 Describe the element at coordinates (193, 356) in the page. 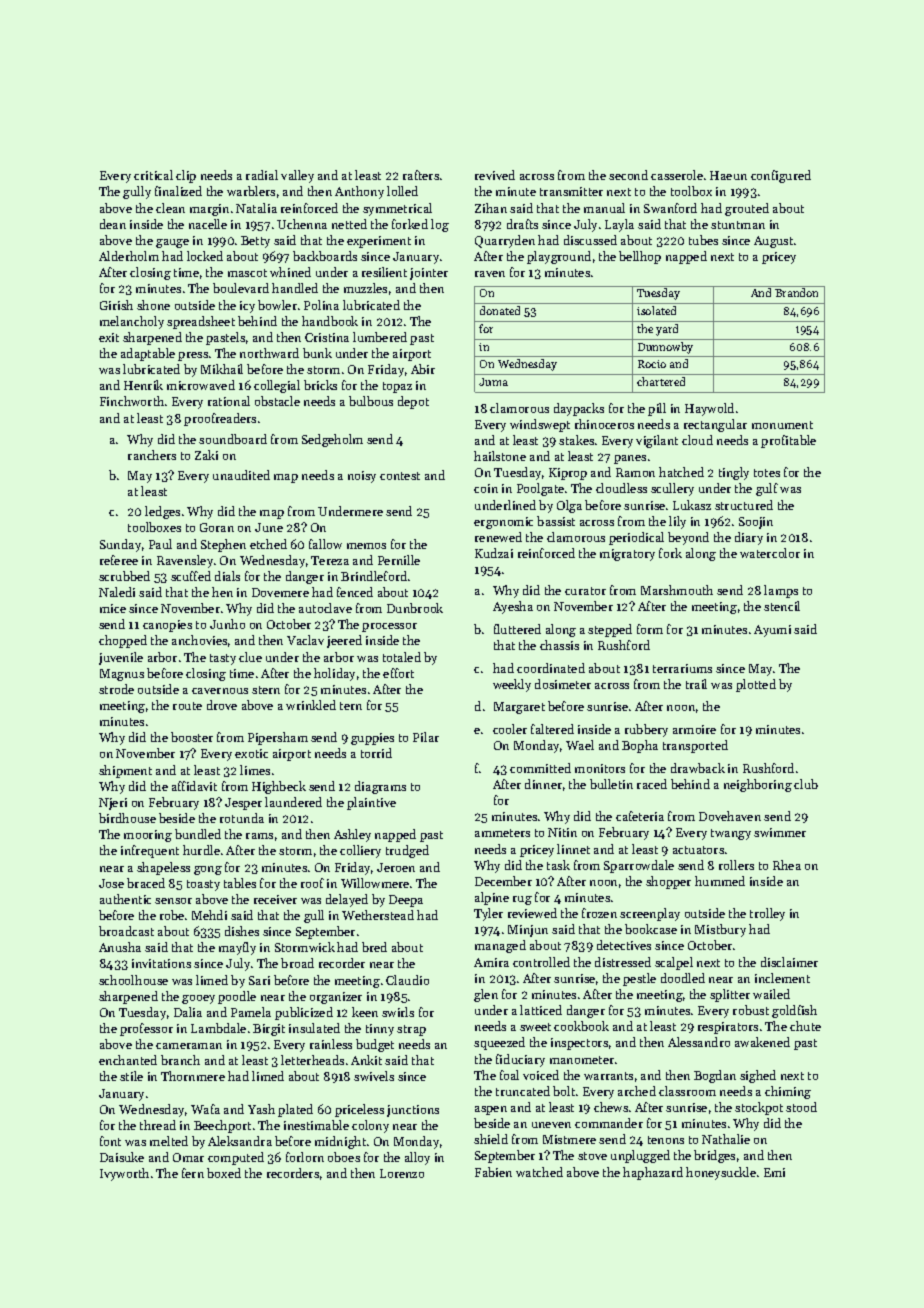

I see `press` at that location.
